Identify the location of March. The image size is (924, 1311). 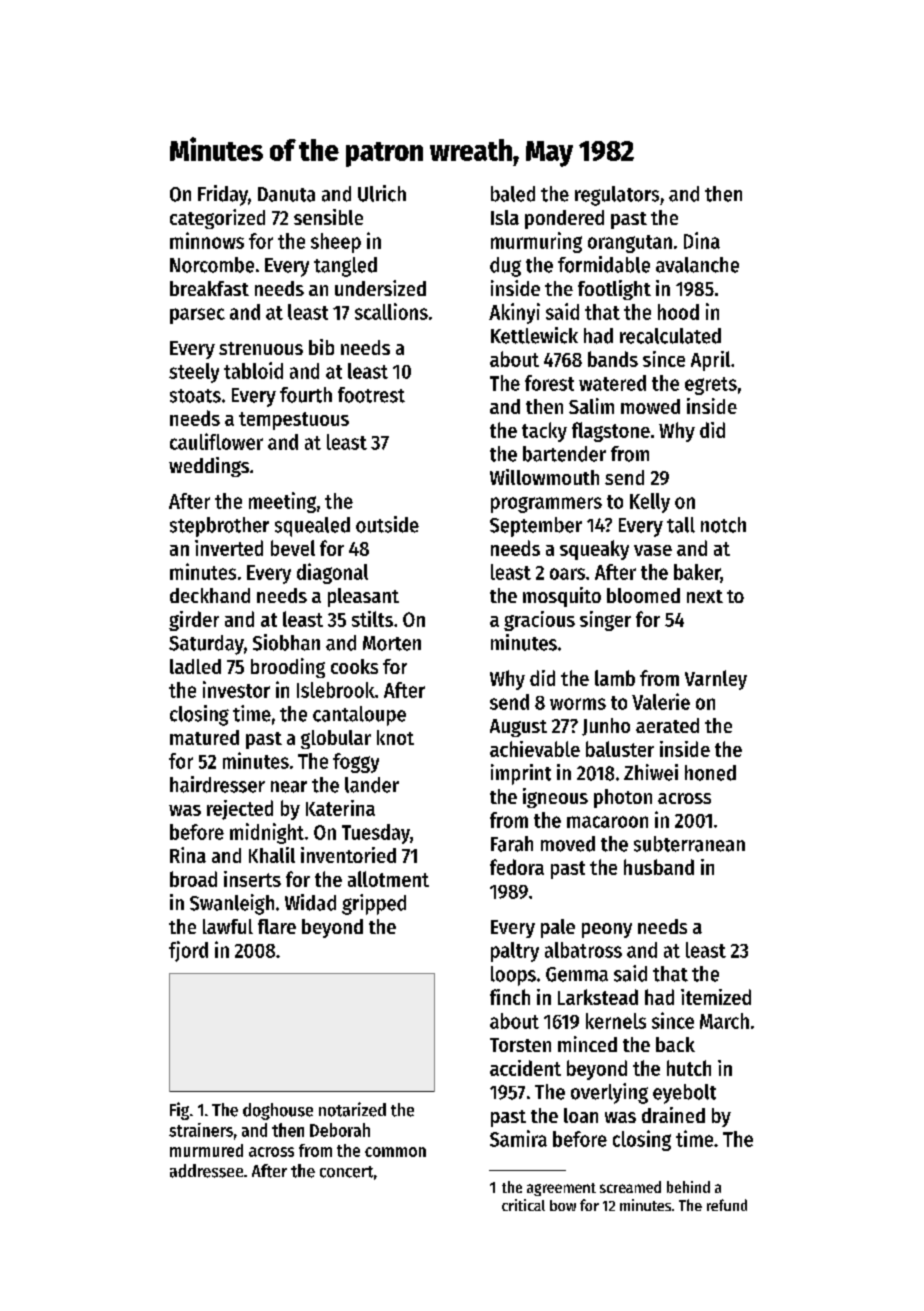
(724, 1021).
